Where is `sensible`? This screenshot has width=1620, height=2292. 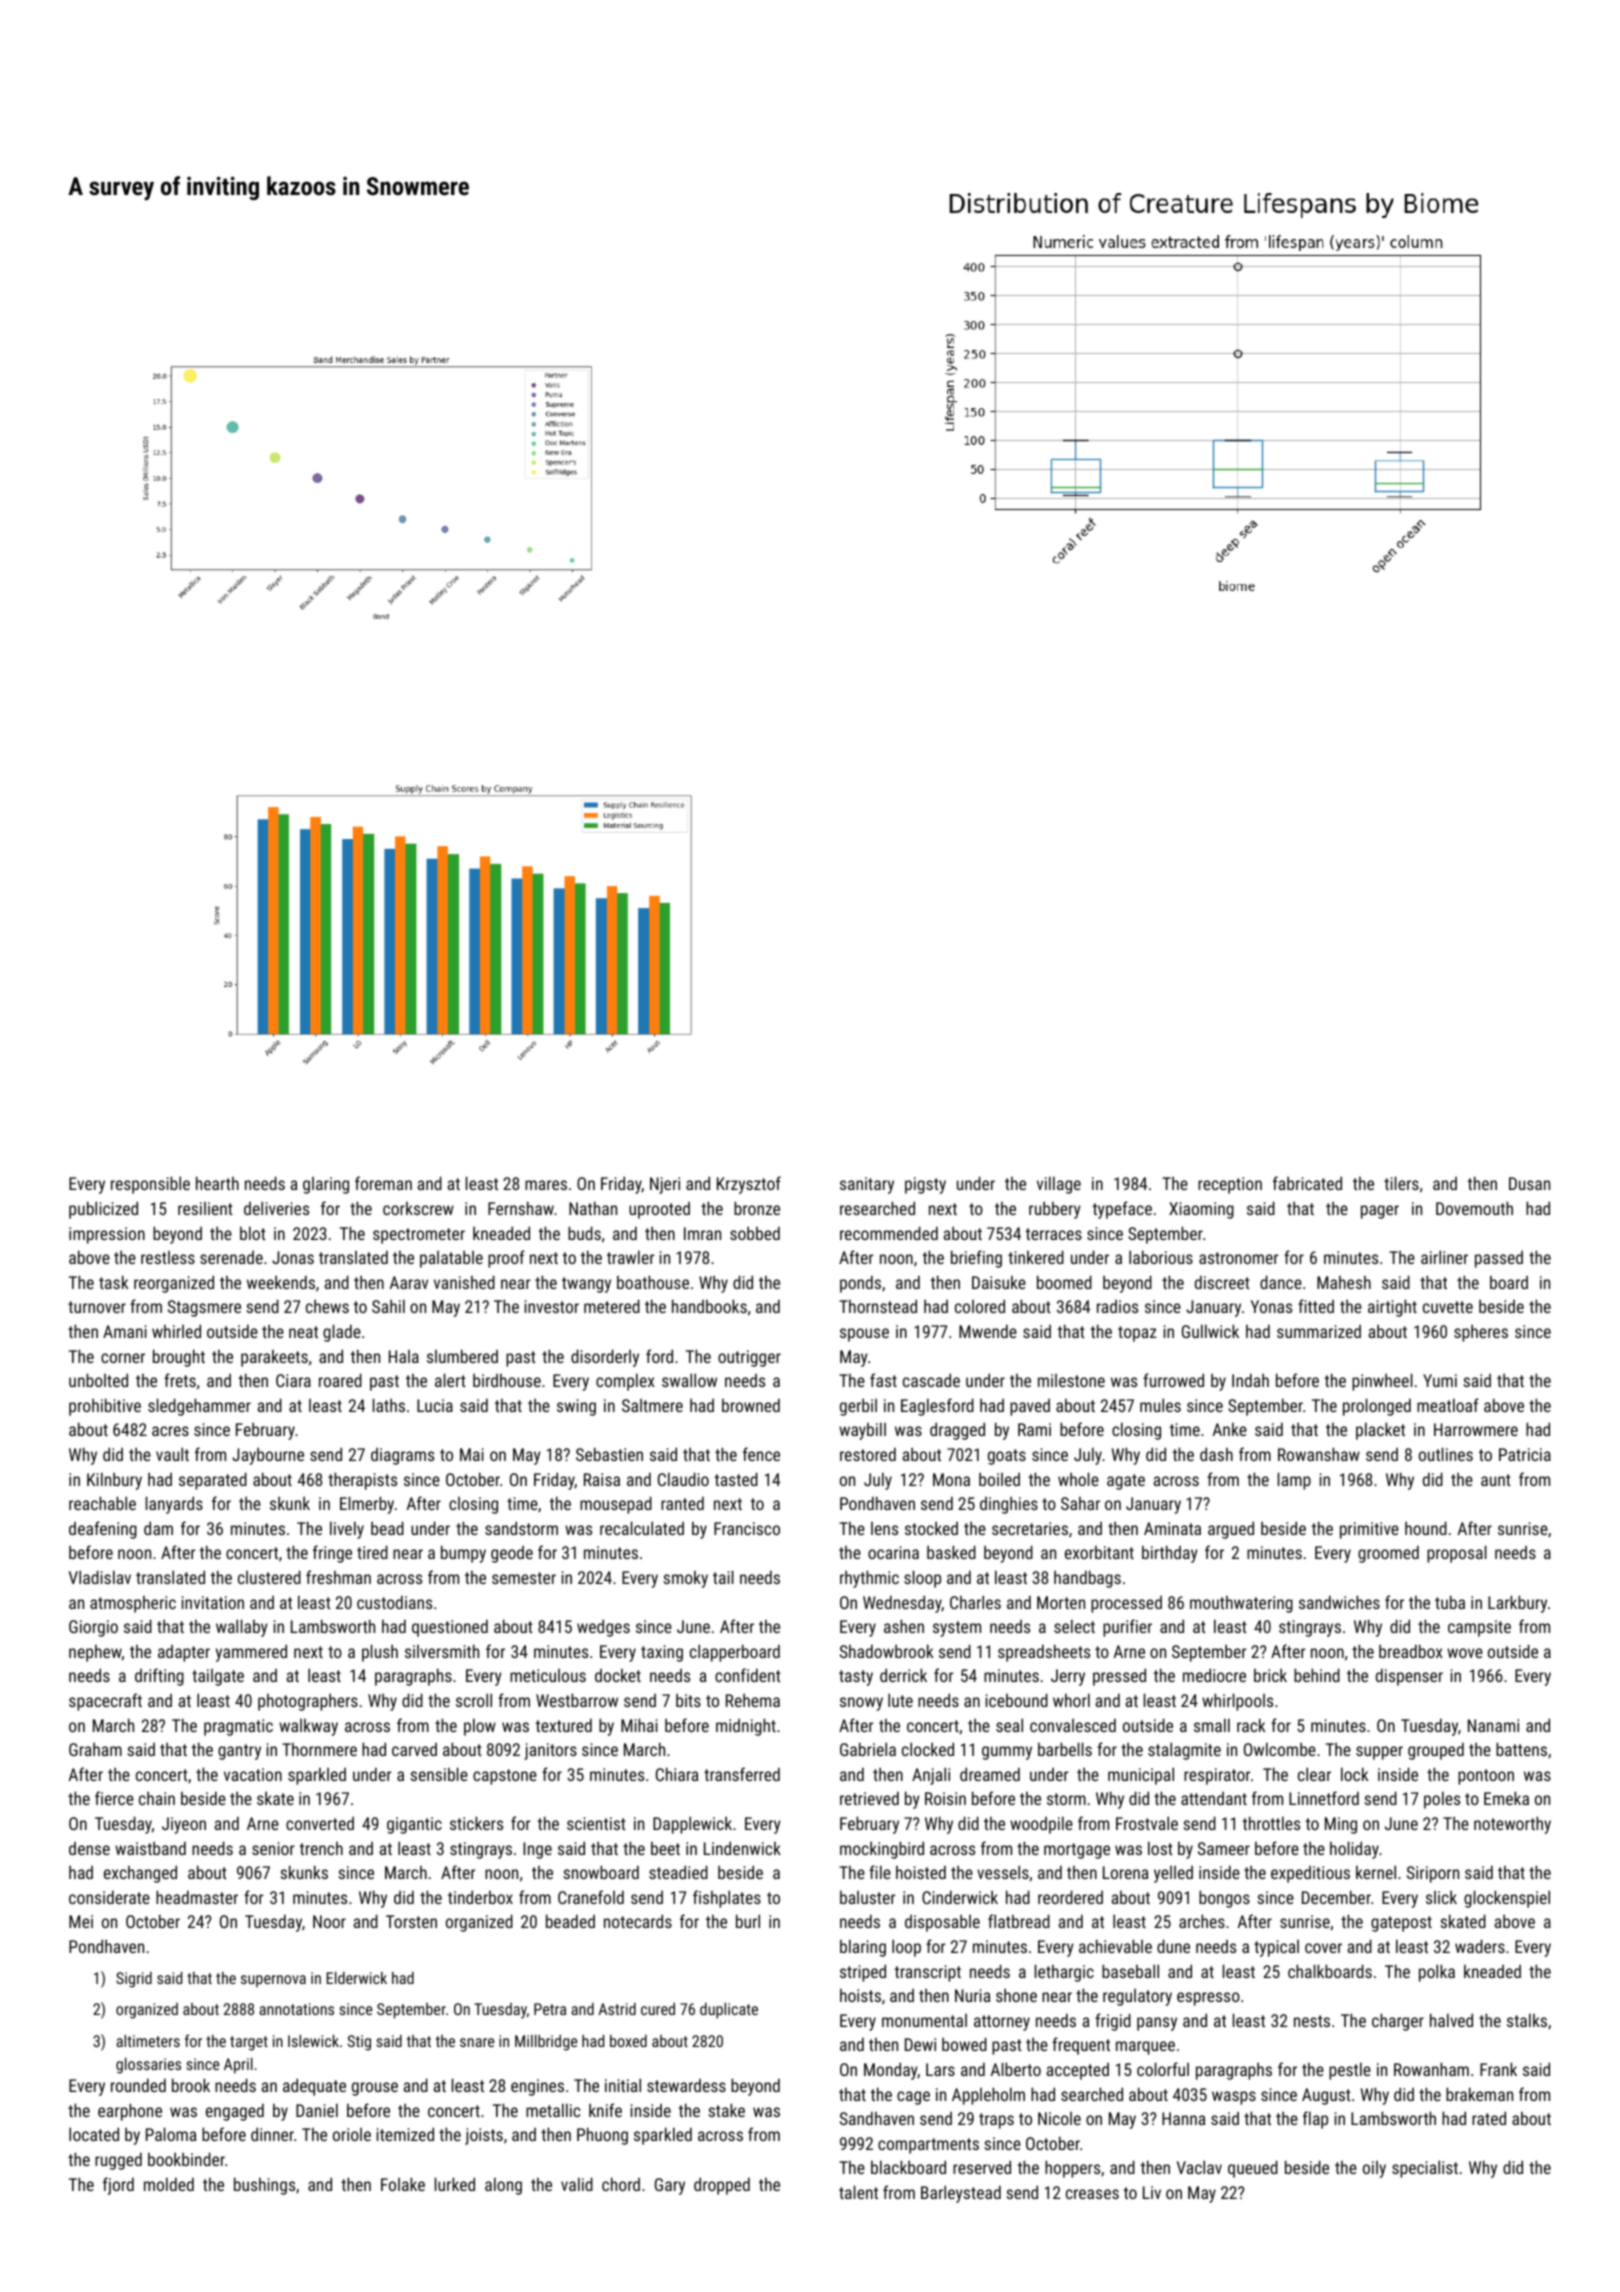 sensible is located at coordinates (439, 1774).
